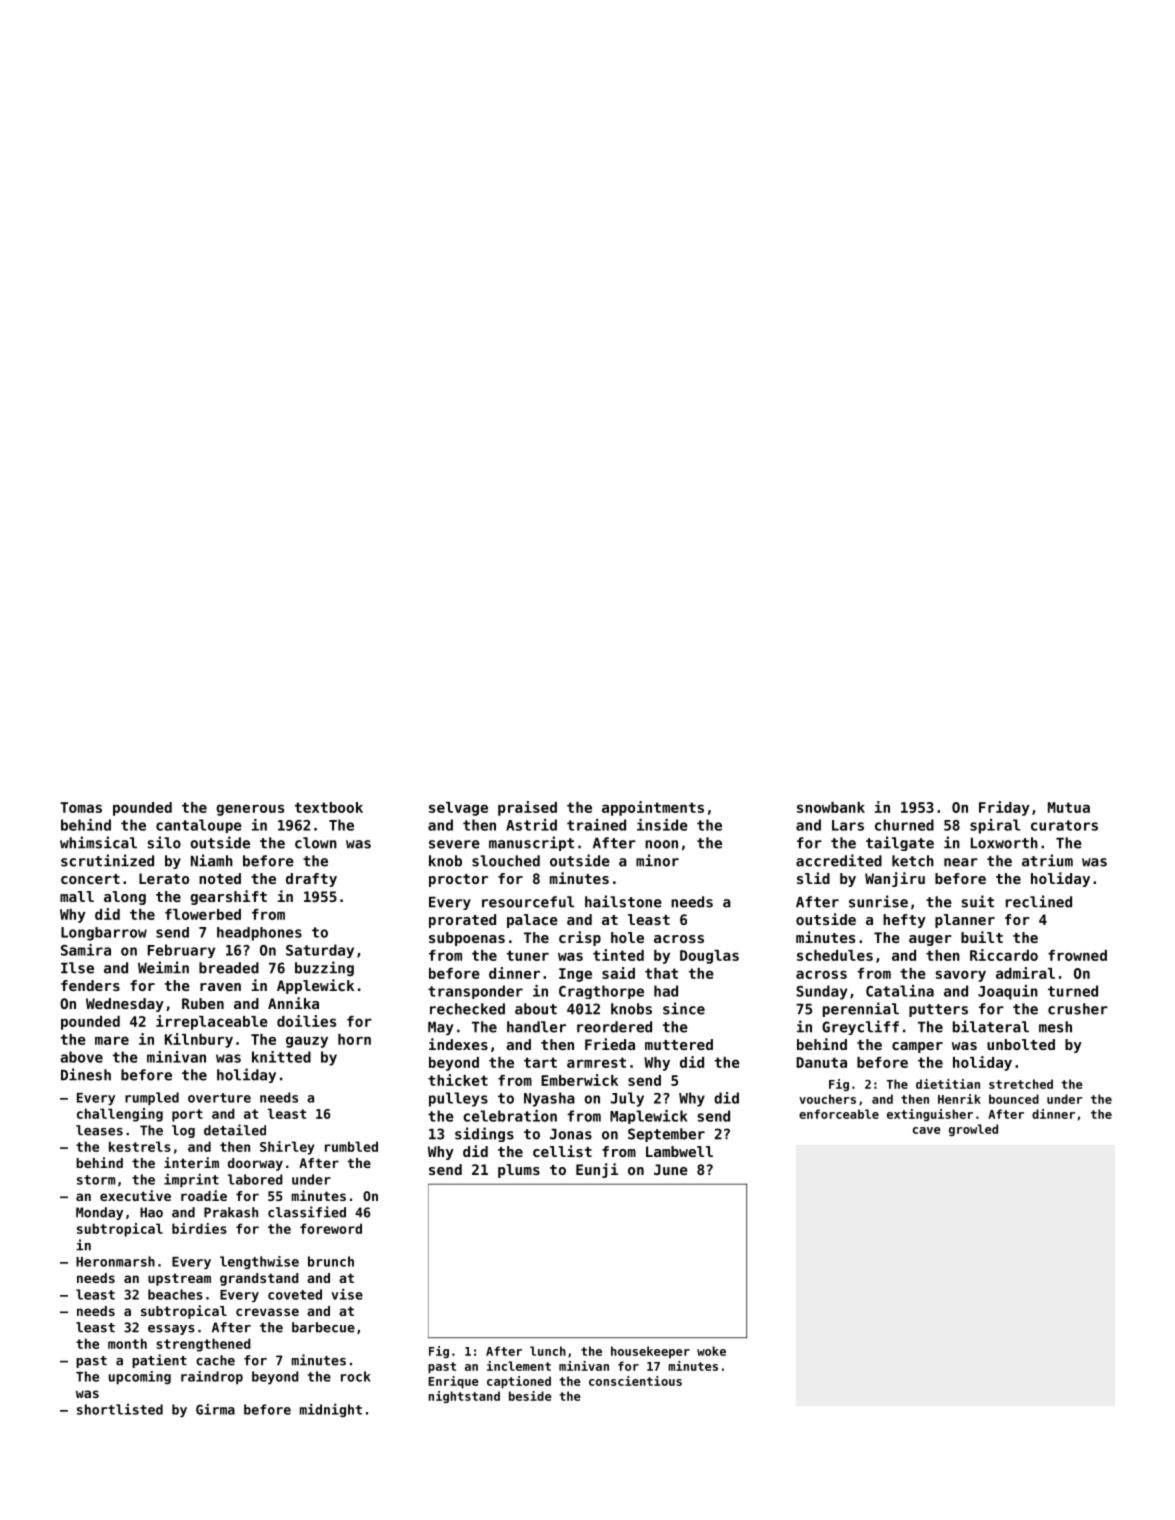 The height and width of the document is (1520, 1175). What do you see at coordinates (96, 1180) in the document?
I see `storm` at bounding box center [96, 1180].
